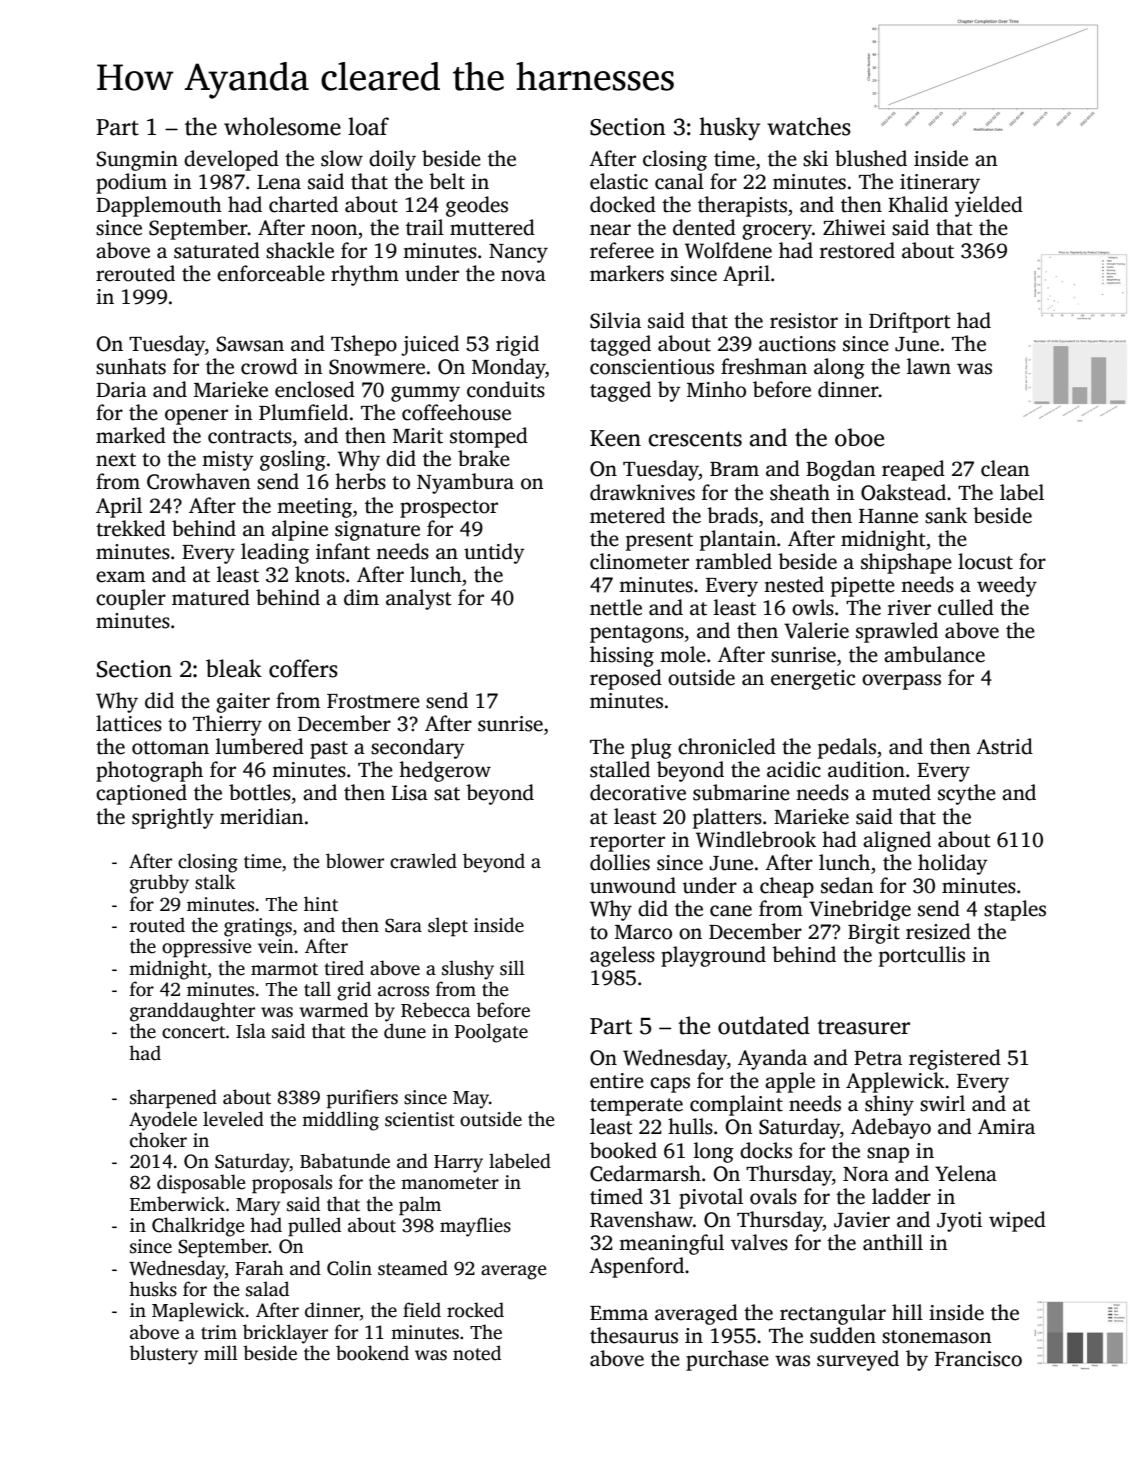 The width and height of the screenshot is (1145, 1481). What do you see at coordinates (929, 366) in the screenshot?
I see `lawn` at bounding box center [929, 366].
